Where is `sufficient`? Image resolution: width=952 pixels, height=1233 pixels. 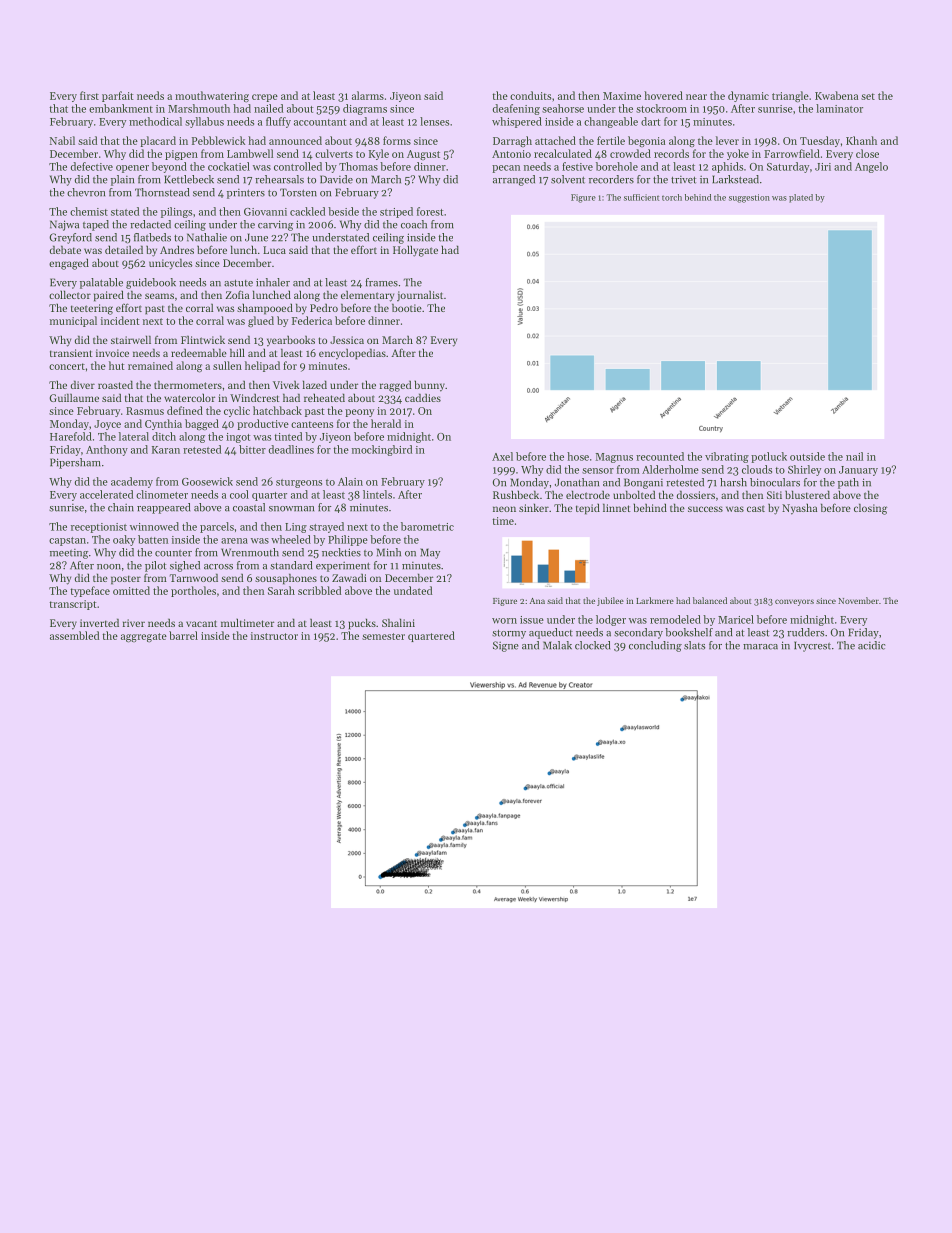
sufficient is located at coordinates (641, 197).
